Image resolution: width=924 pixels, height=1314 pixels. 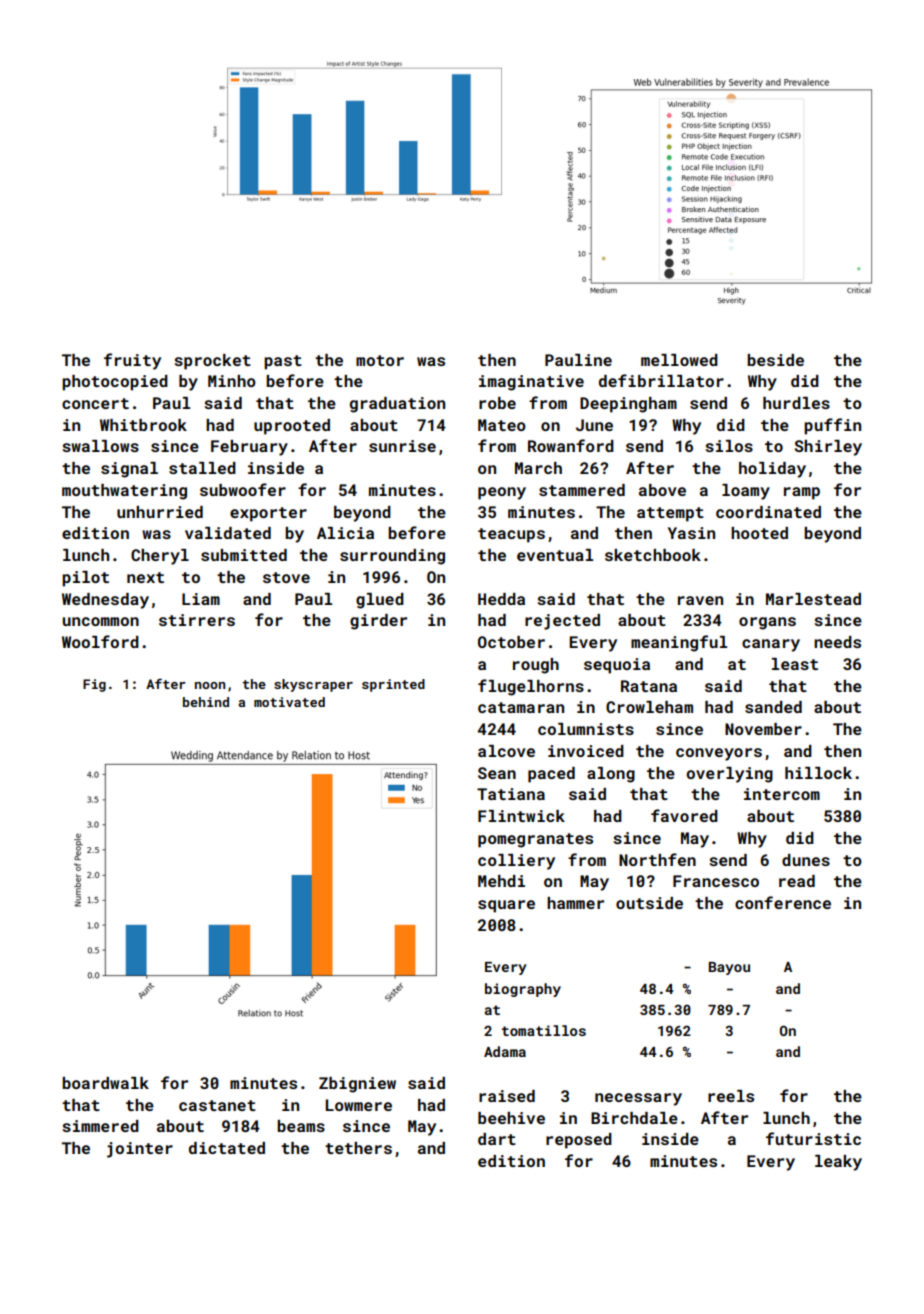 What do you see at coordinates (393, 685) in the screenshot?
I see `sprinted` at bounding box center [393, 685].
